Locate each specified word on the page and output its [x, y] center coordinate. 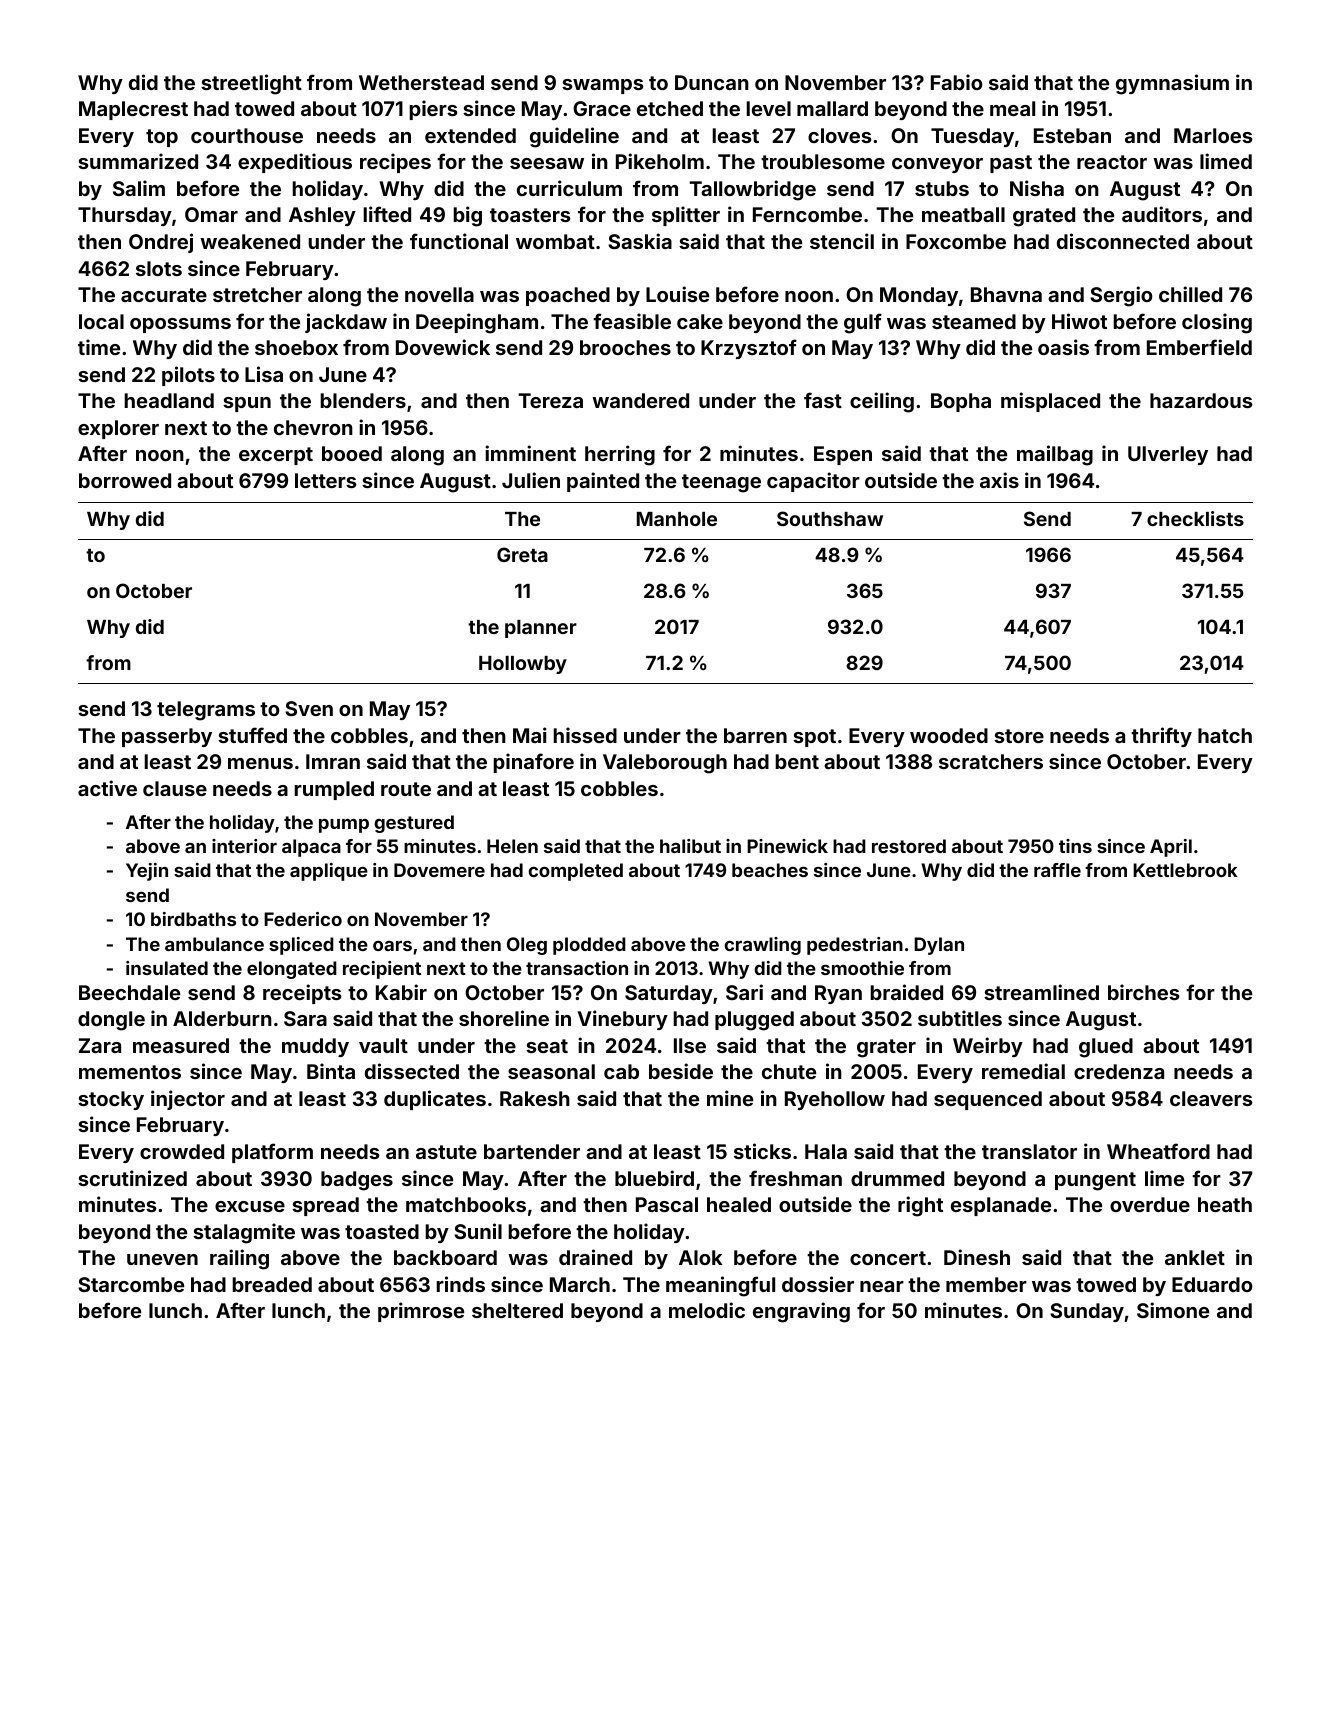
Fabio [957, 82]
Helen [512, 846]
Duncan [712, 82]
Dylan [939, 946]
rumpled [334, 790]
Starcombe [131, 1284]
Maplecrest [133, 110]
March [580, 1284]
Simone [1173, 1310]
